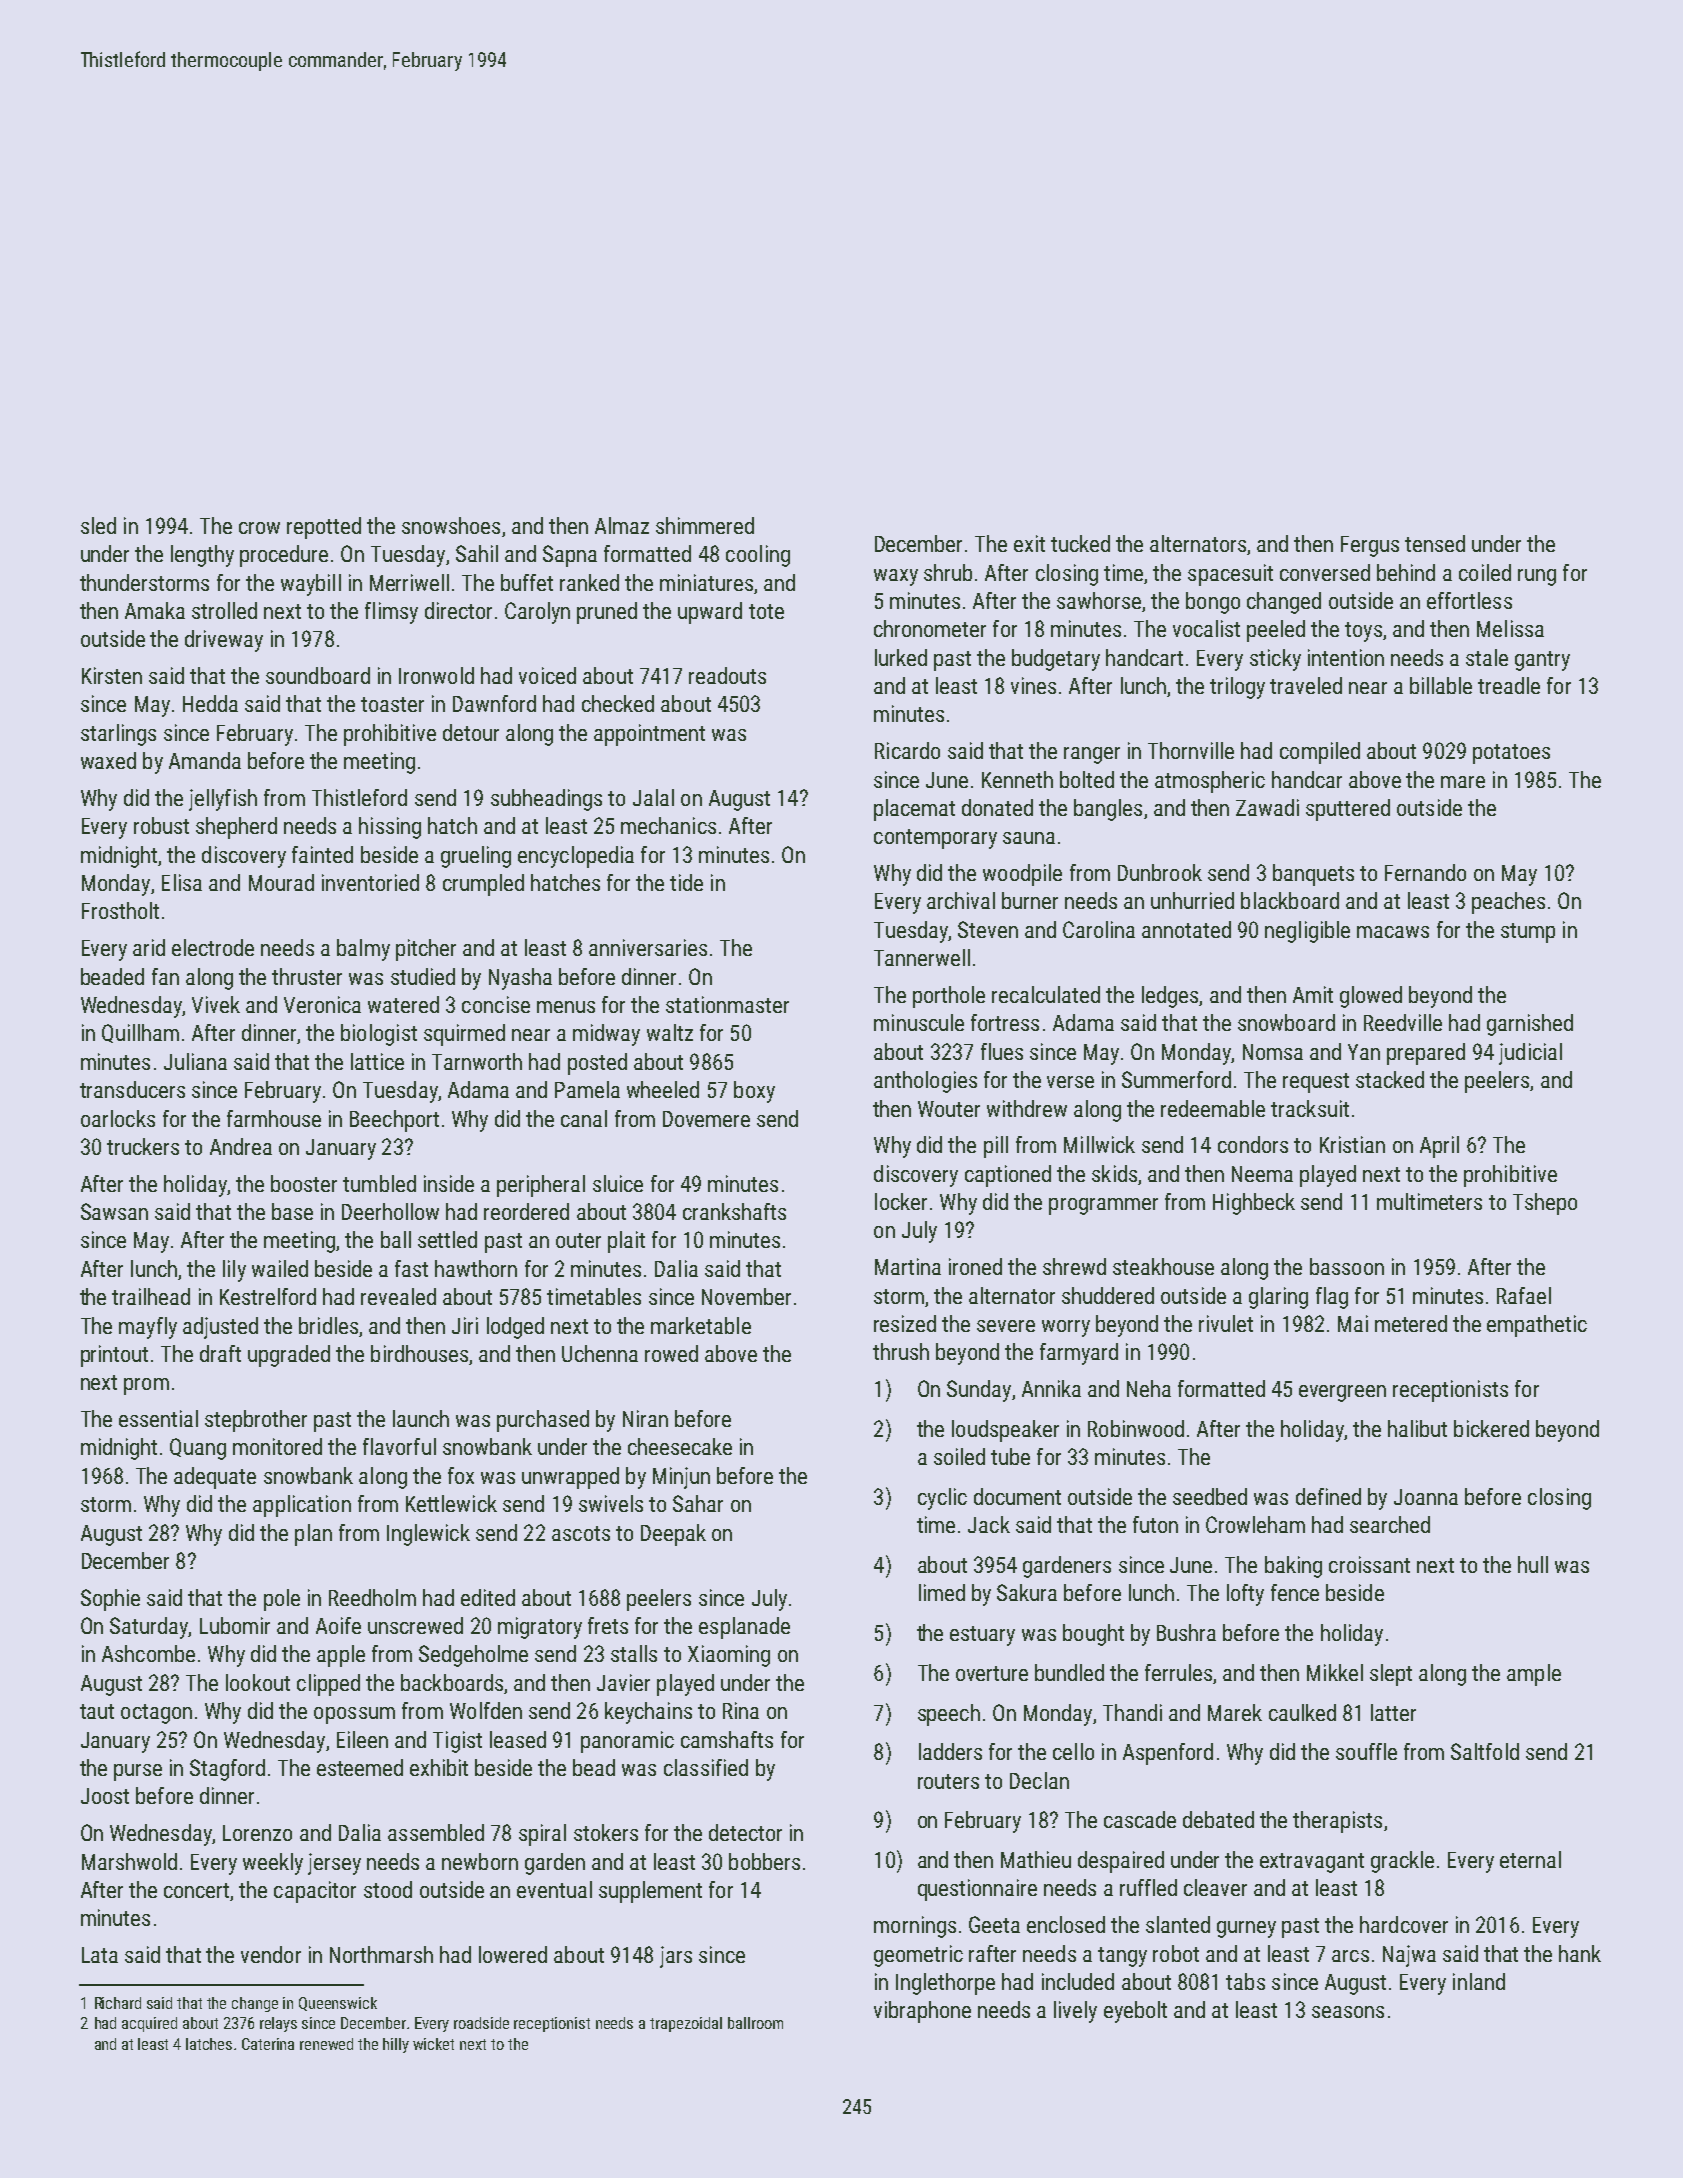 The width and height of the page is (1683, 2178). I want to click on acquired, so click(149, 2024).
